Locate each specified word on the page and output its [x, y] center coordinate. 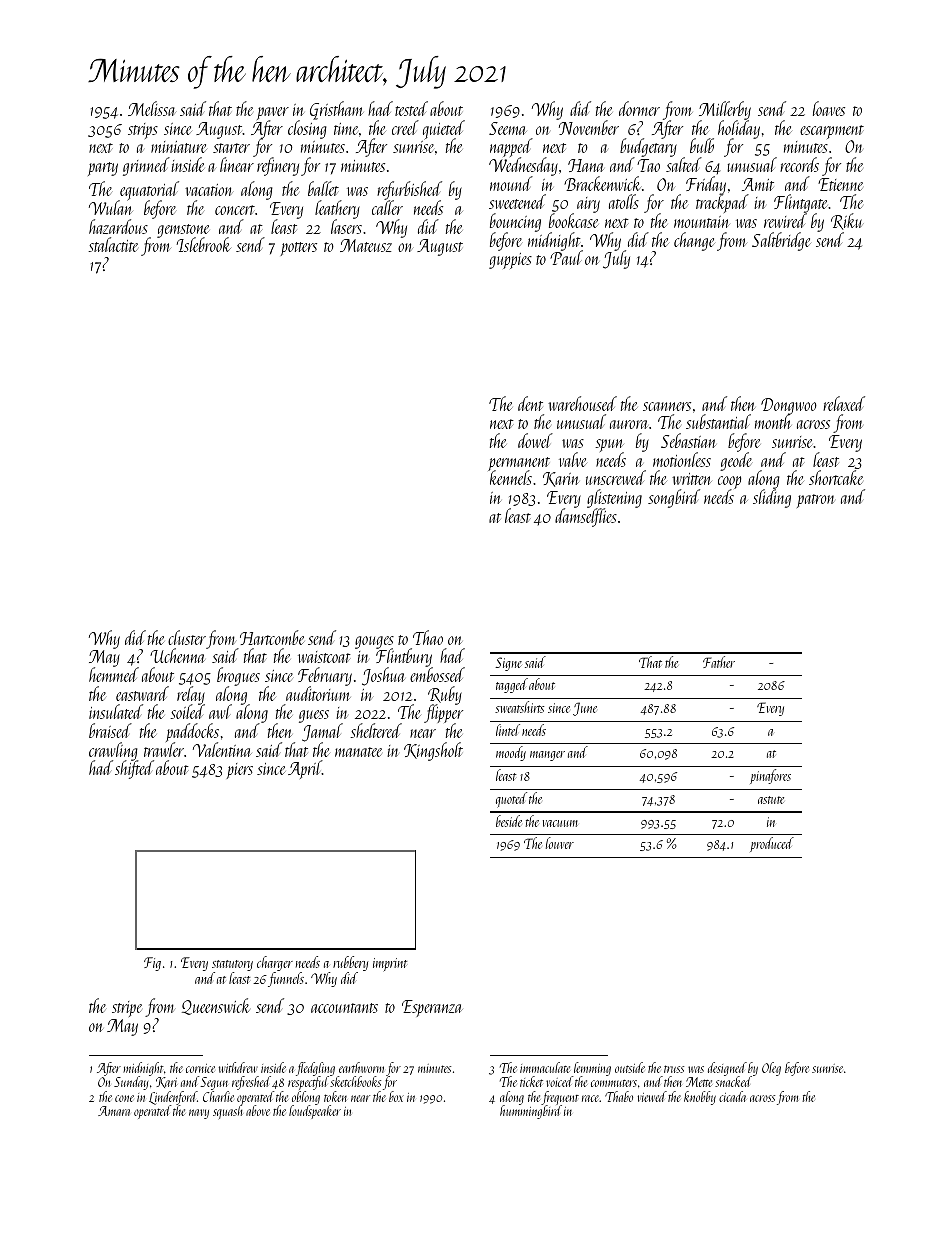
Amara [114, 1111]
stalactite [113, 244]
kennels [511, 478]
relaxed [844, 403]
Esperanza [432, 1008]
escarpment [832, 132]
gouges [374, 642]
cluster [187, 637]
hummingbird [531, 1112]
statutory [232, 965]
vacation [209, 190]
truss [674, 1069]
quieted [444, 129]
